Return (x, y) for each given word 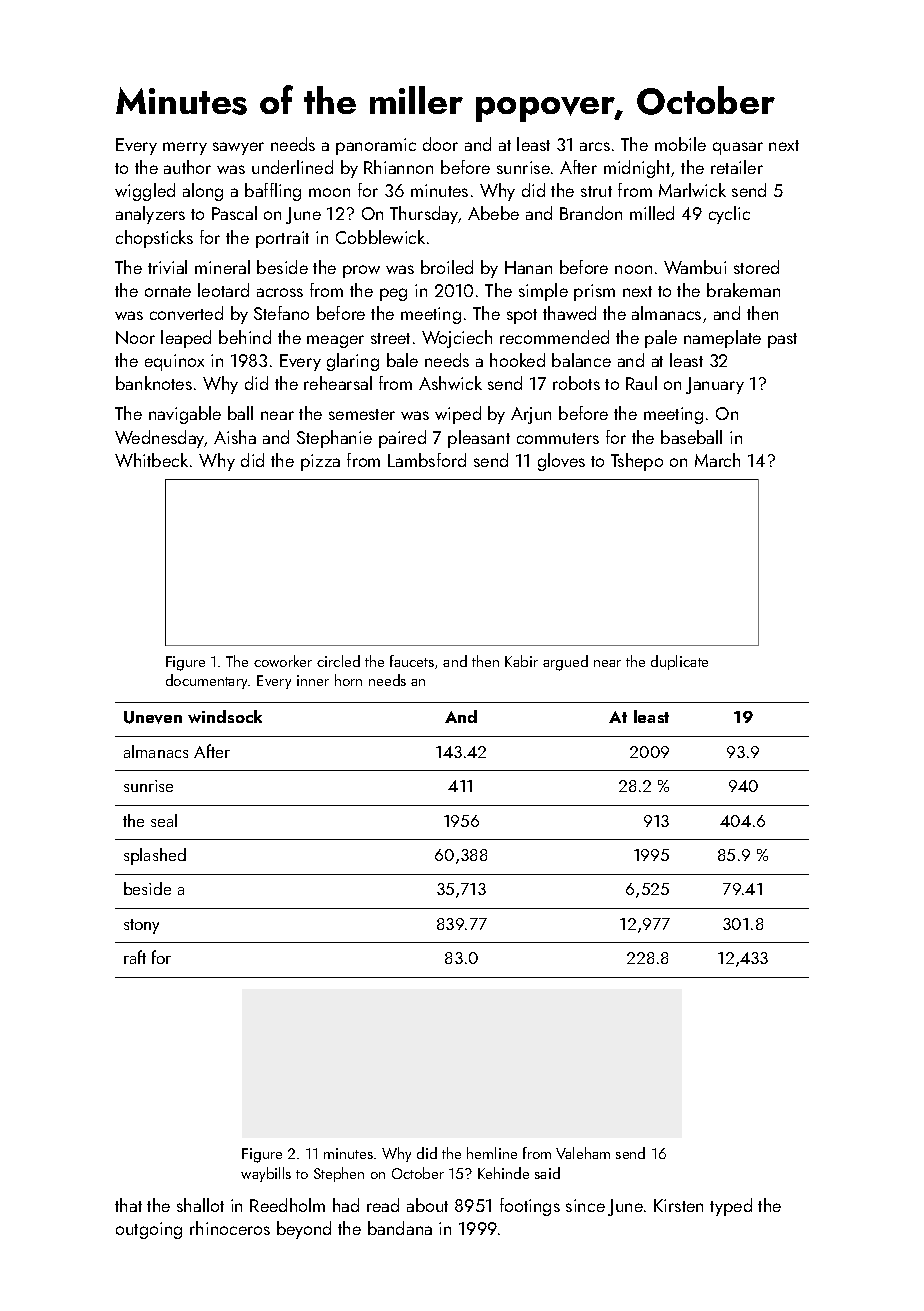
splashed (155, 856)
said (547, 1173)
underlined (292, 167)
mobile (680, 144)
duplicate (679, 662)
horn (348, 680)
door (440, 144)
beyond (304, 1230)
